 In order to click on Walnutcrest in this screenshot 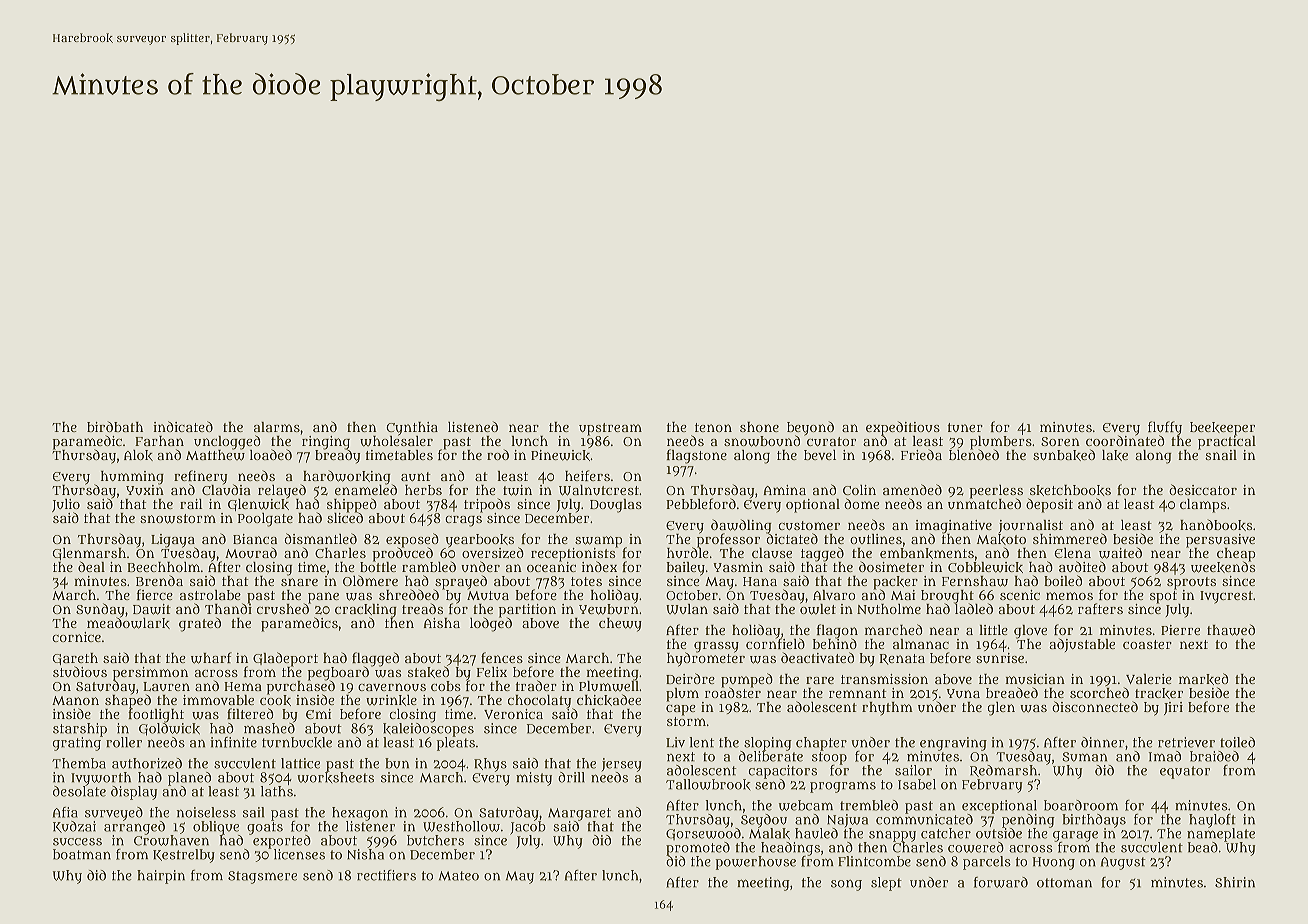, I will do `click(599, 490)`.
